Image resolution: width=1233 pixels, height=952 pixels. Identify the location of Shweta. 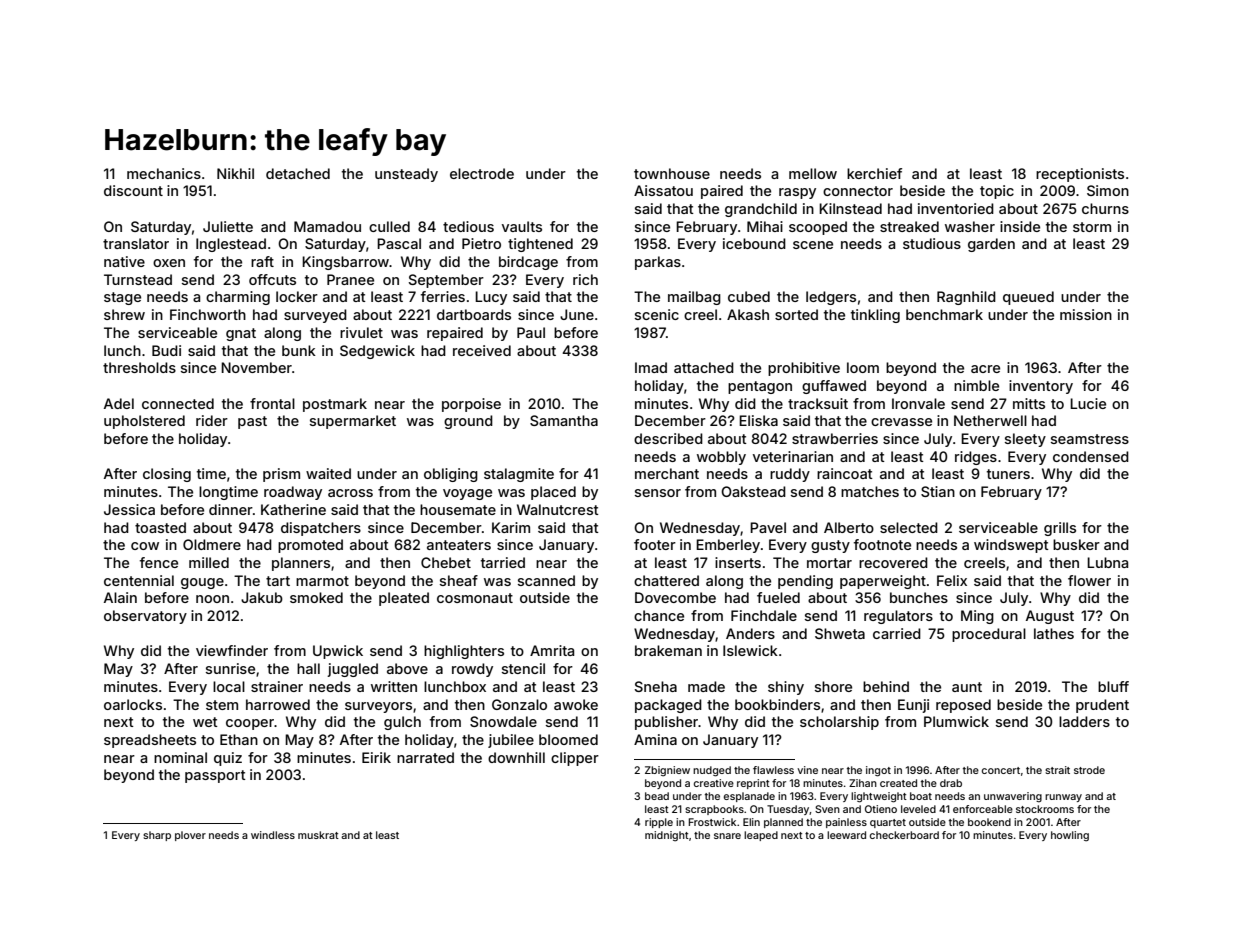
(840, 633).
